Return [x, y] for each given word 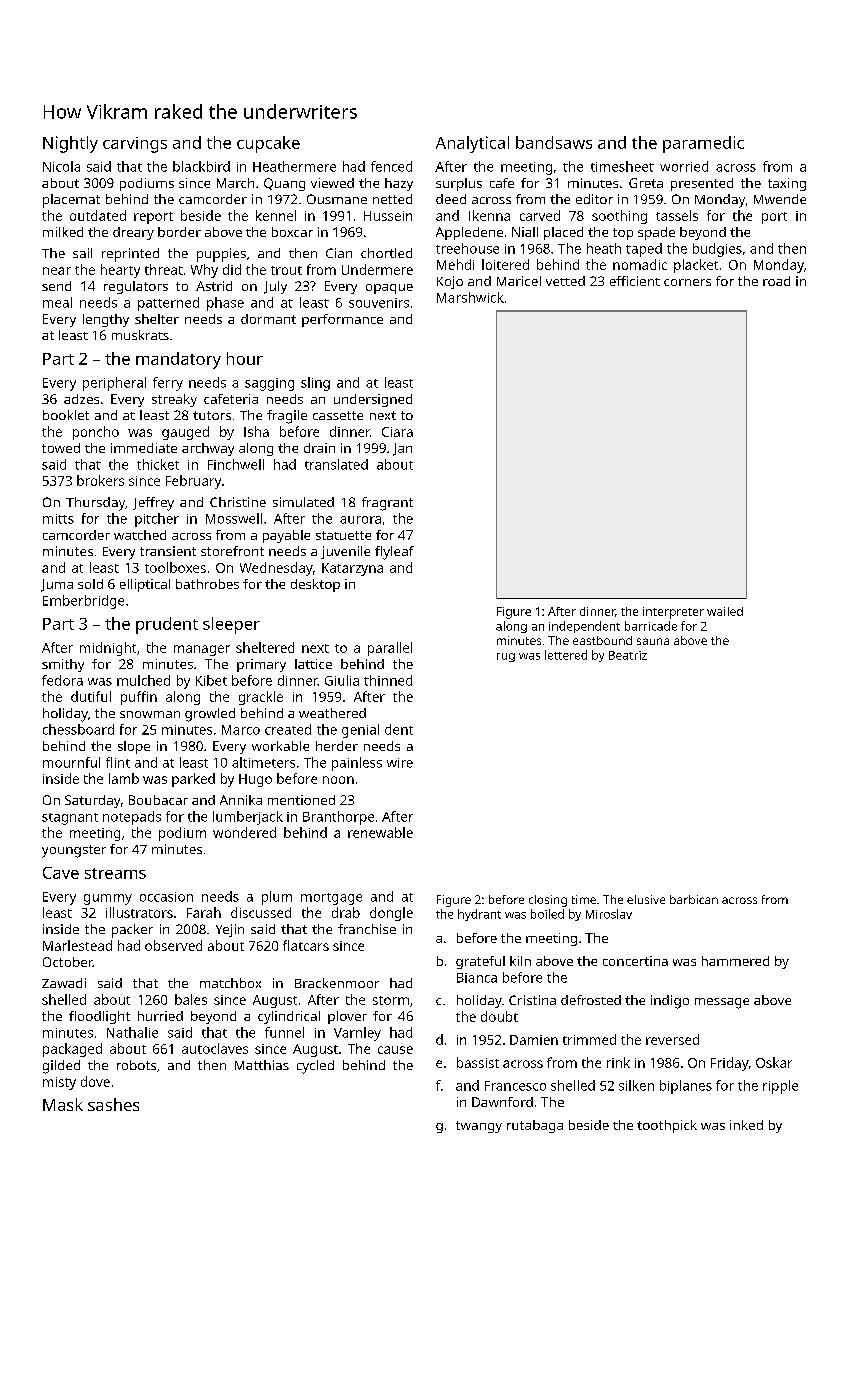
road [776, 281]
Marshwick [470, 297]
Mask [63, 1104]
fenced [391, 166]
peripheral [114, 384]
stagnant [70, 819]
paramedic [703, 144]
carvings [135, 145]
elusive [646, 899]
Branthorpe [338, 818]
